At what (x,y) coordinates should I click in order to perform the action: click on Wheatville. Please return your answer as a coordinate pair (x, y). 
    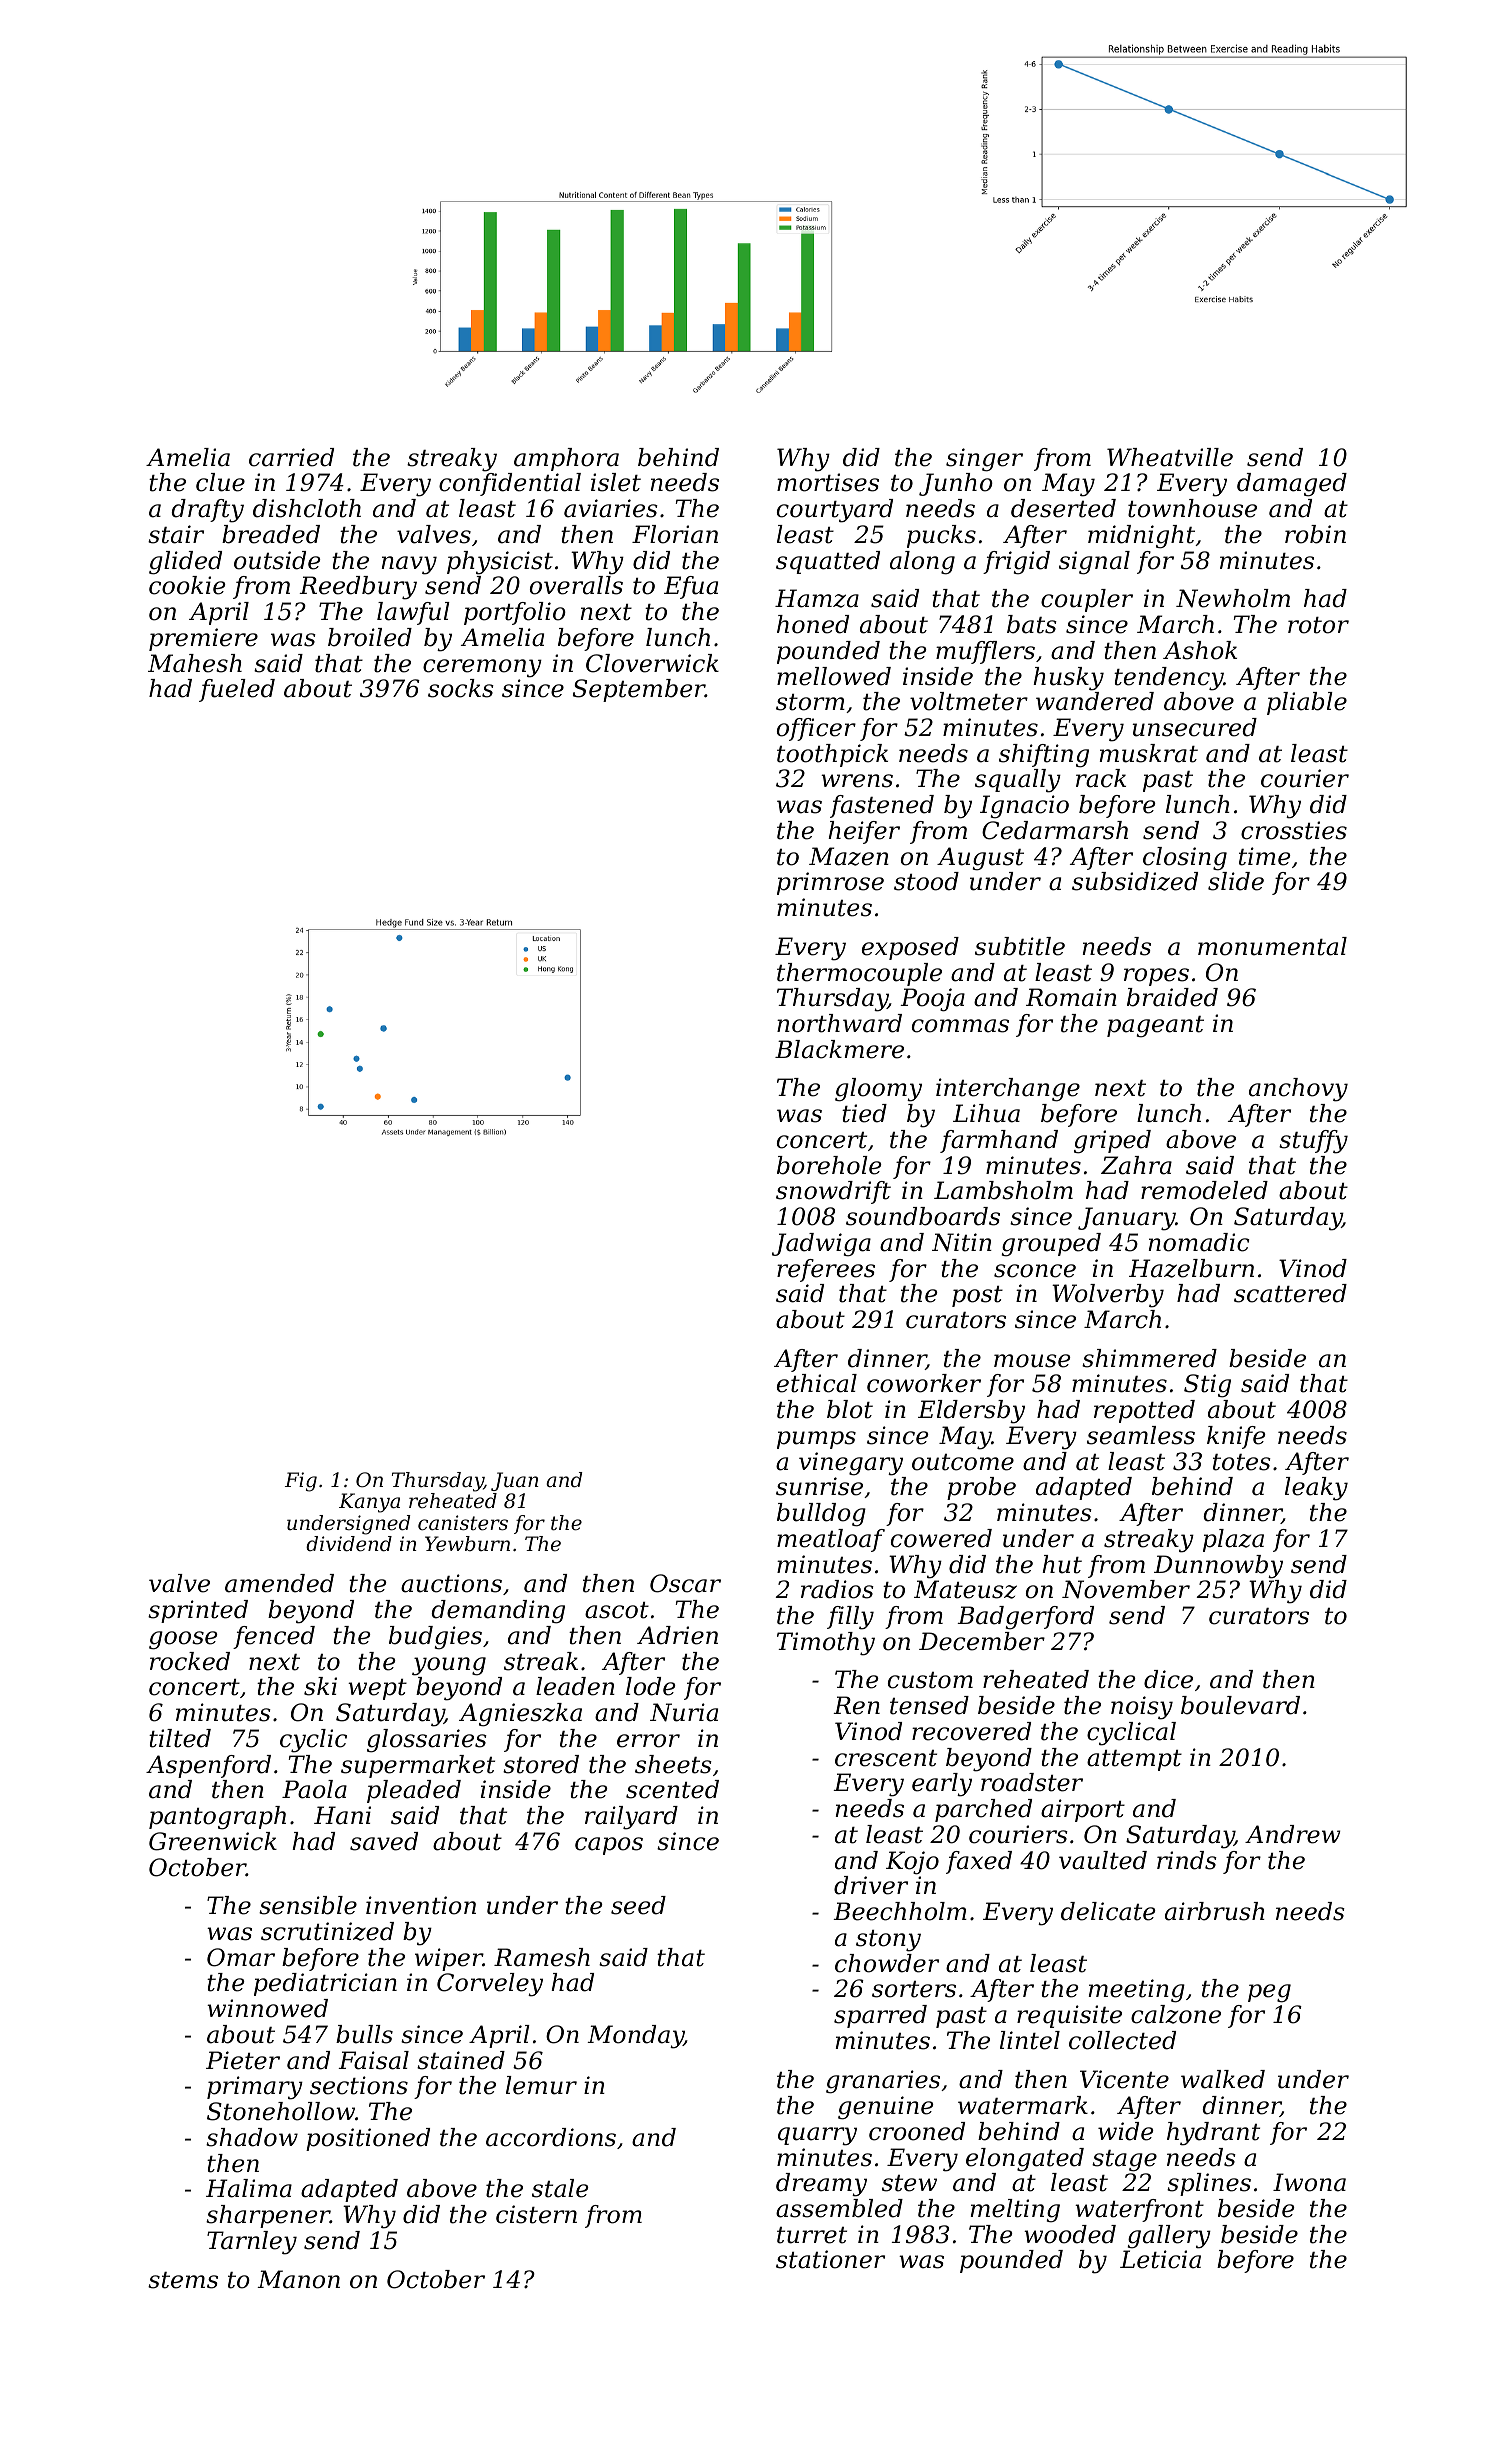
    Looking at the image, I should click on (1170, 457).
